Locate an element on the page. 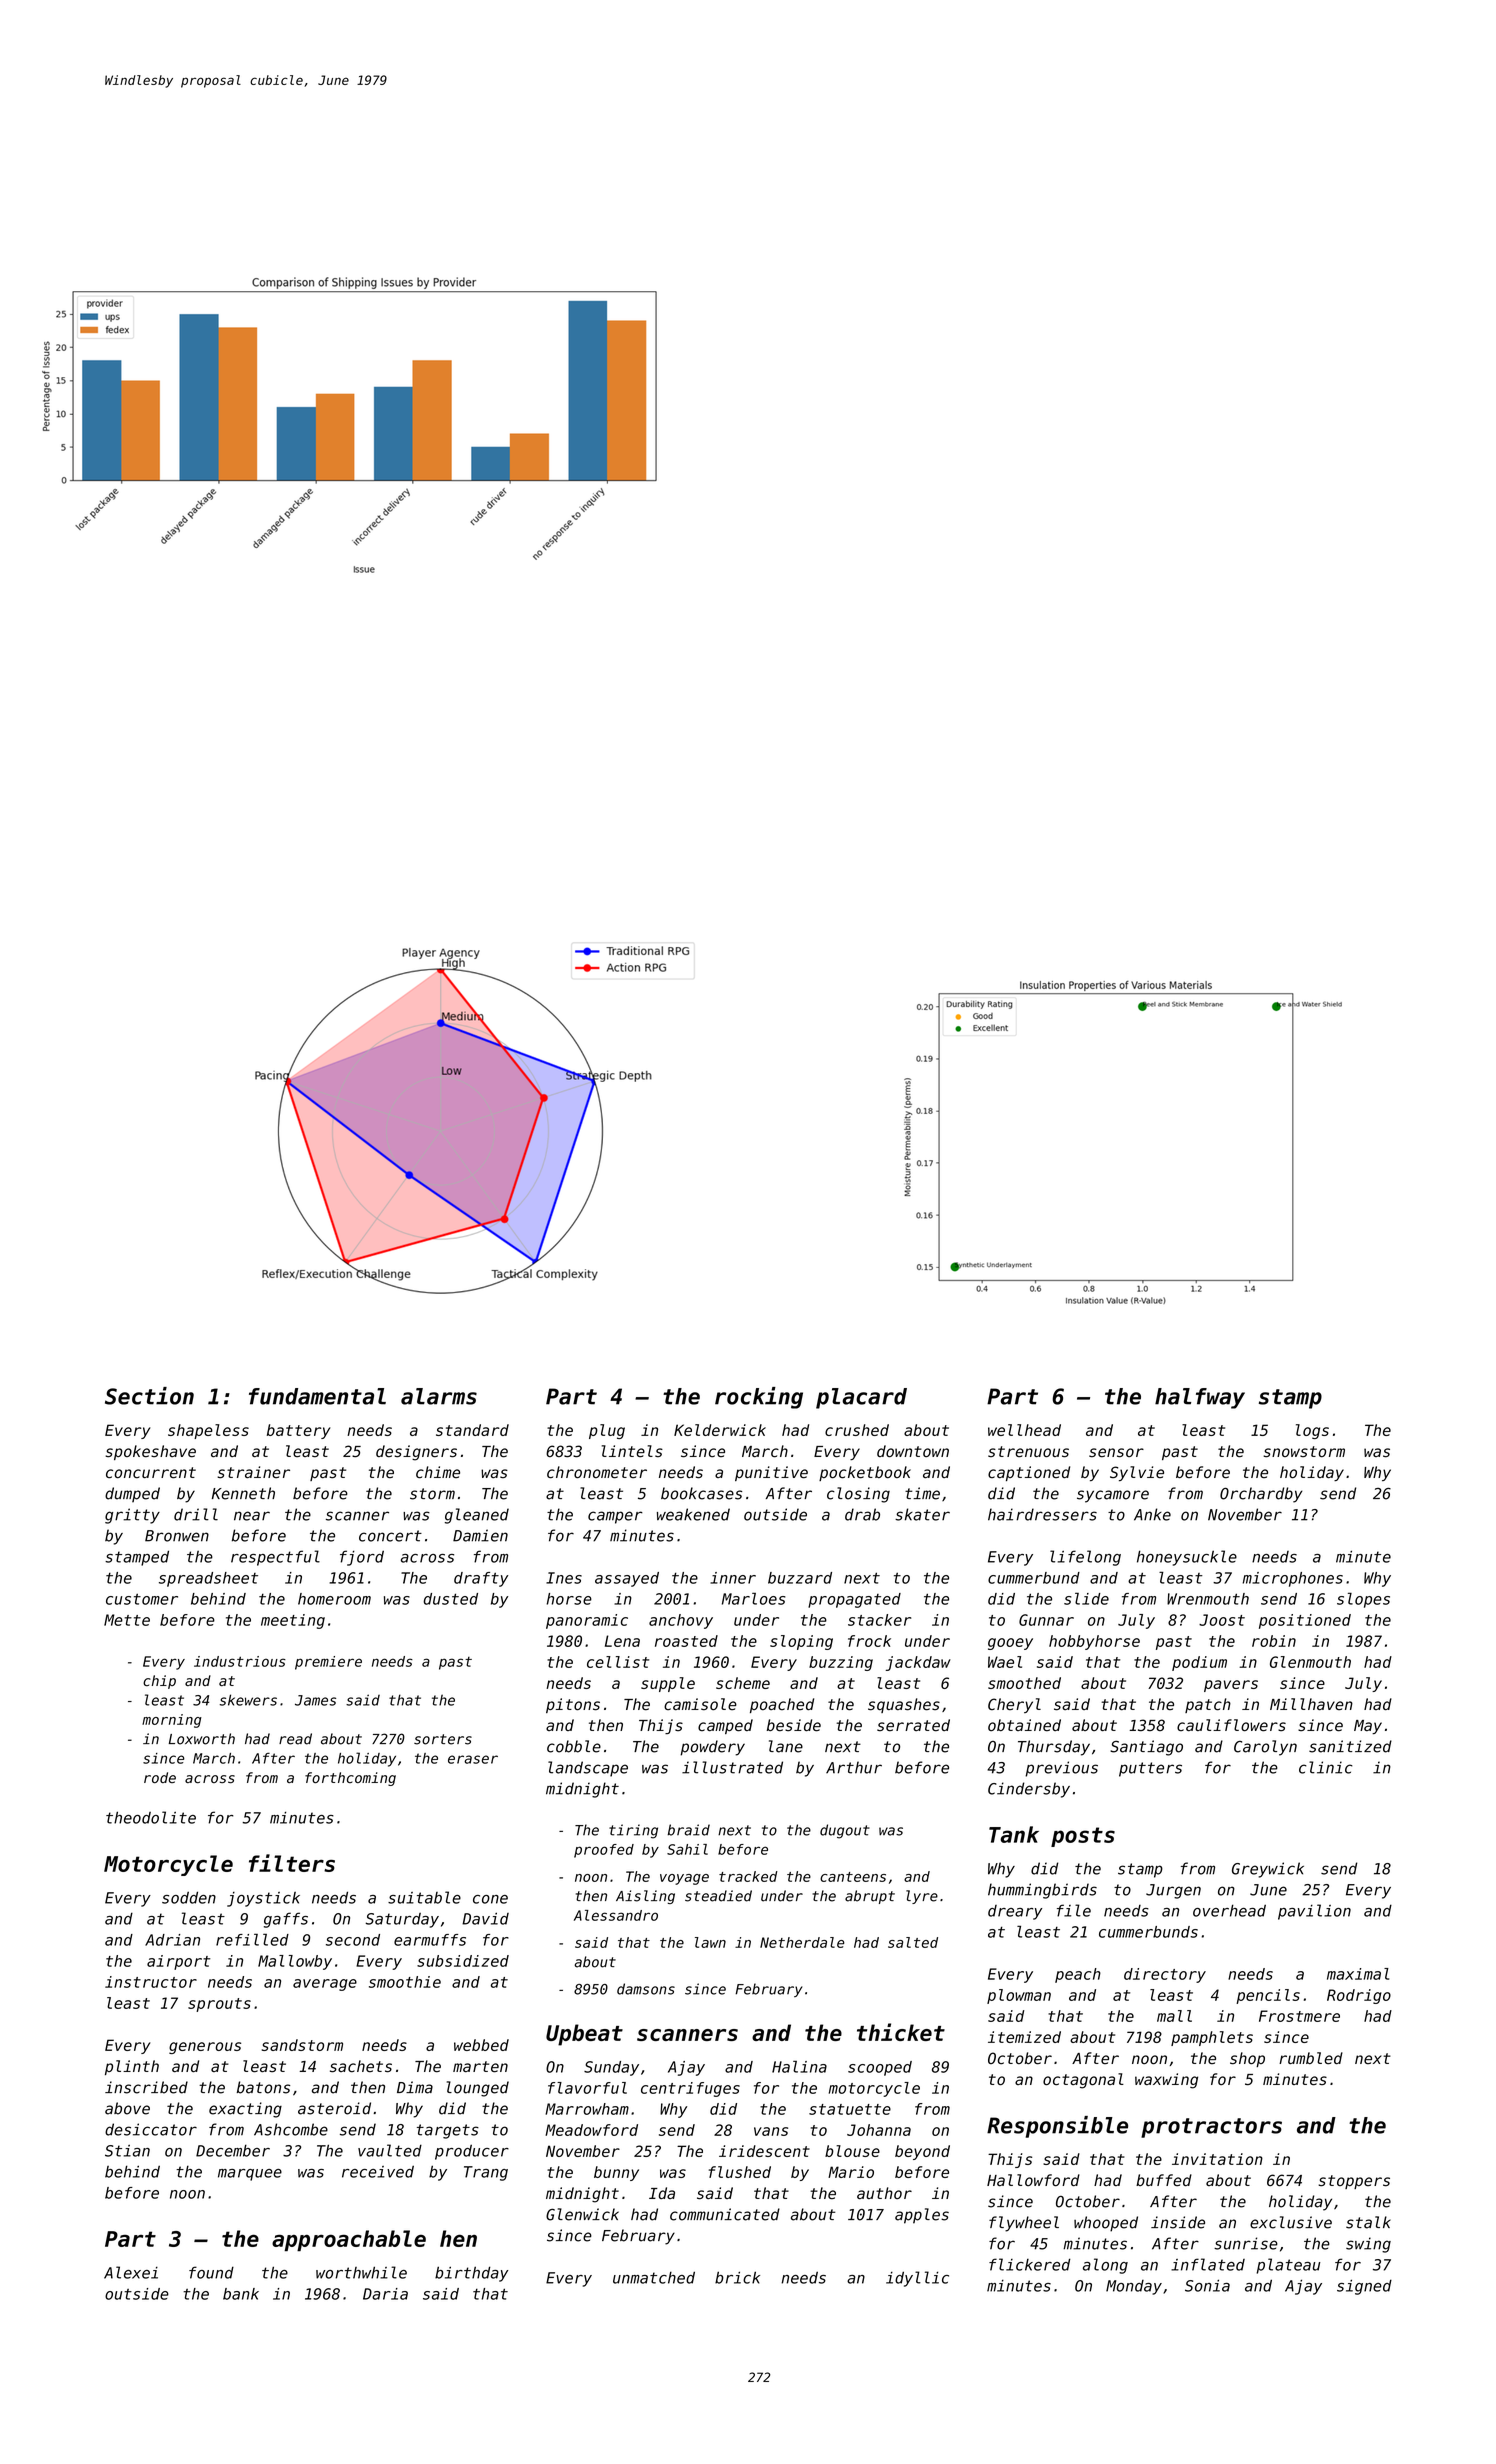 The image size is (1496, 2464). sanitized is located at coordinates (1350, 1746).
